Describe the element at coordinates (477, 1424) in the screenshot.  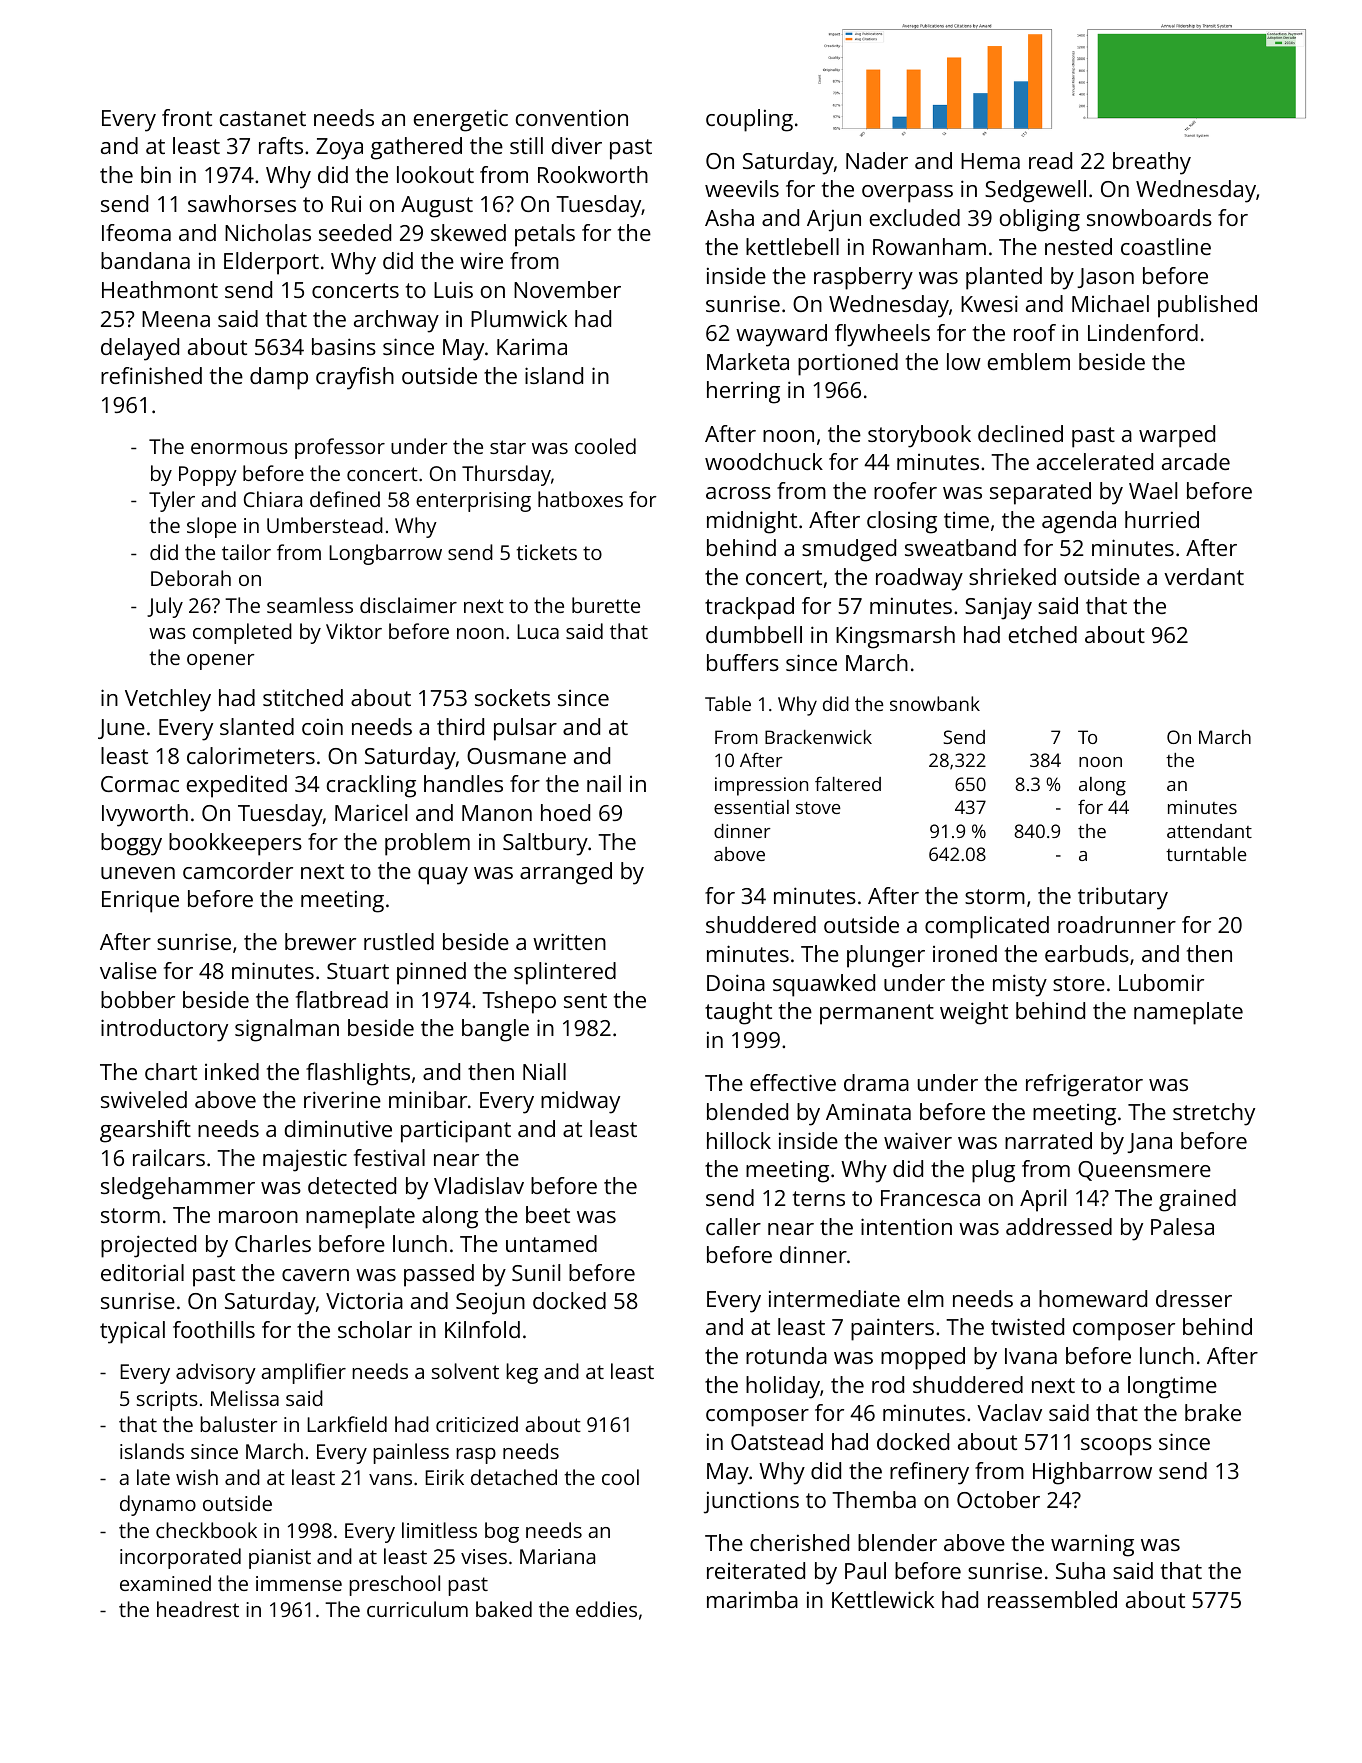
I see `criticized` at that location.
